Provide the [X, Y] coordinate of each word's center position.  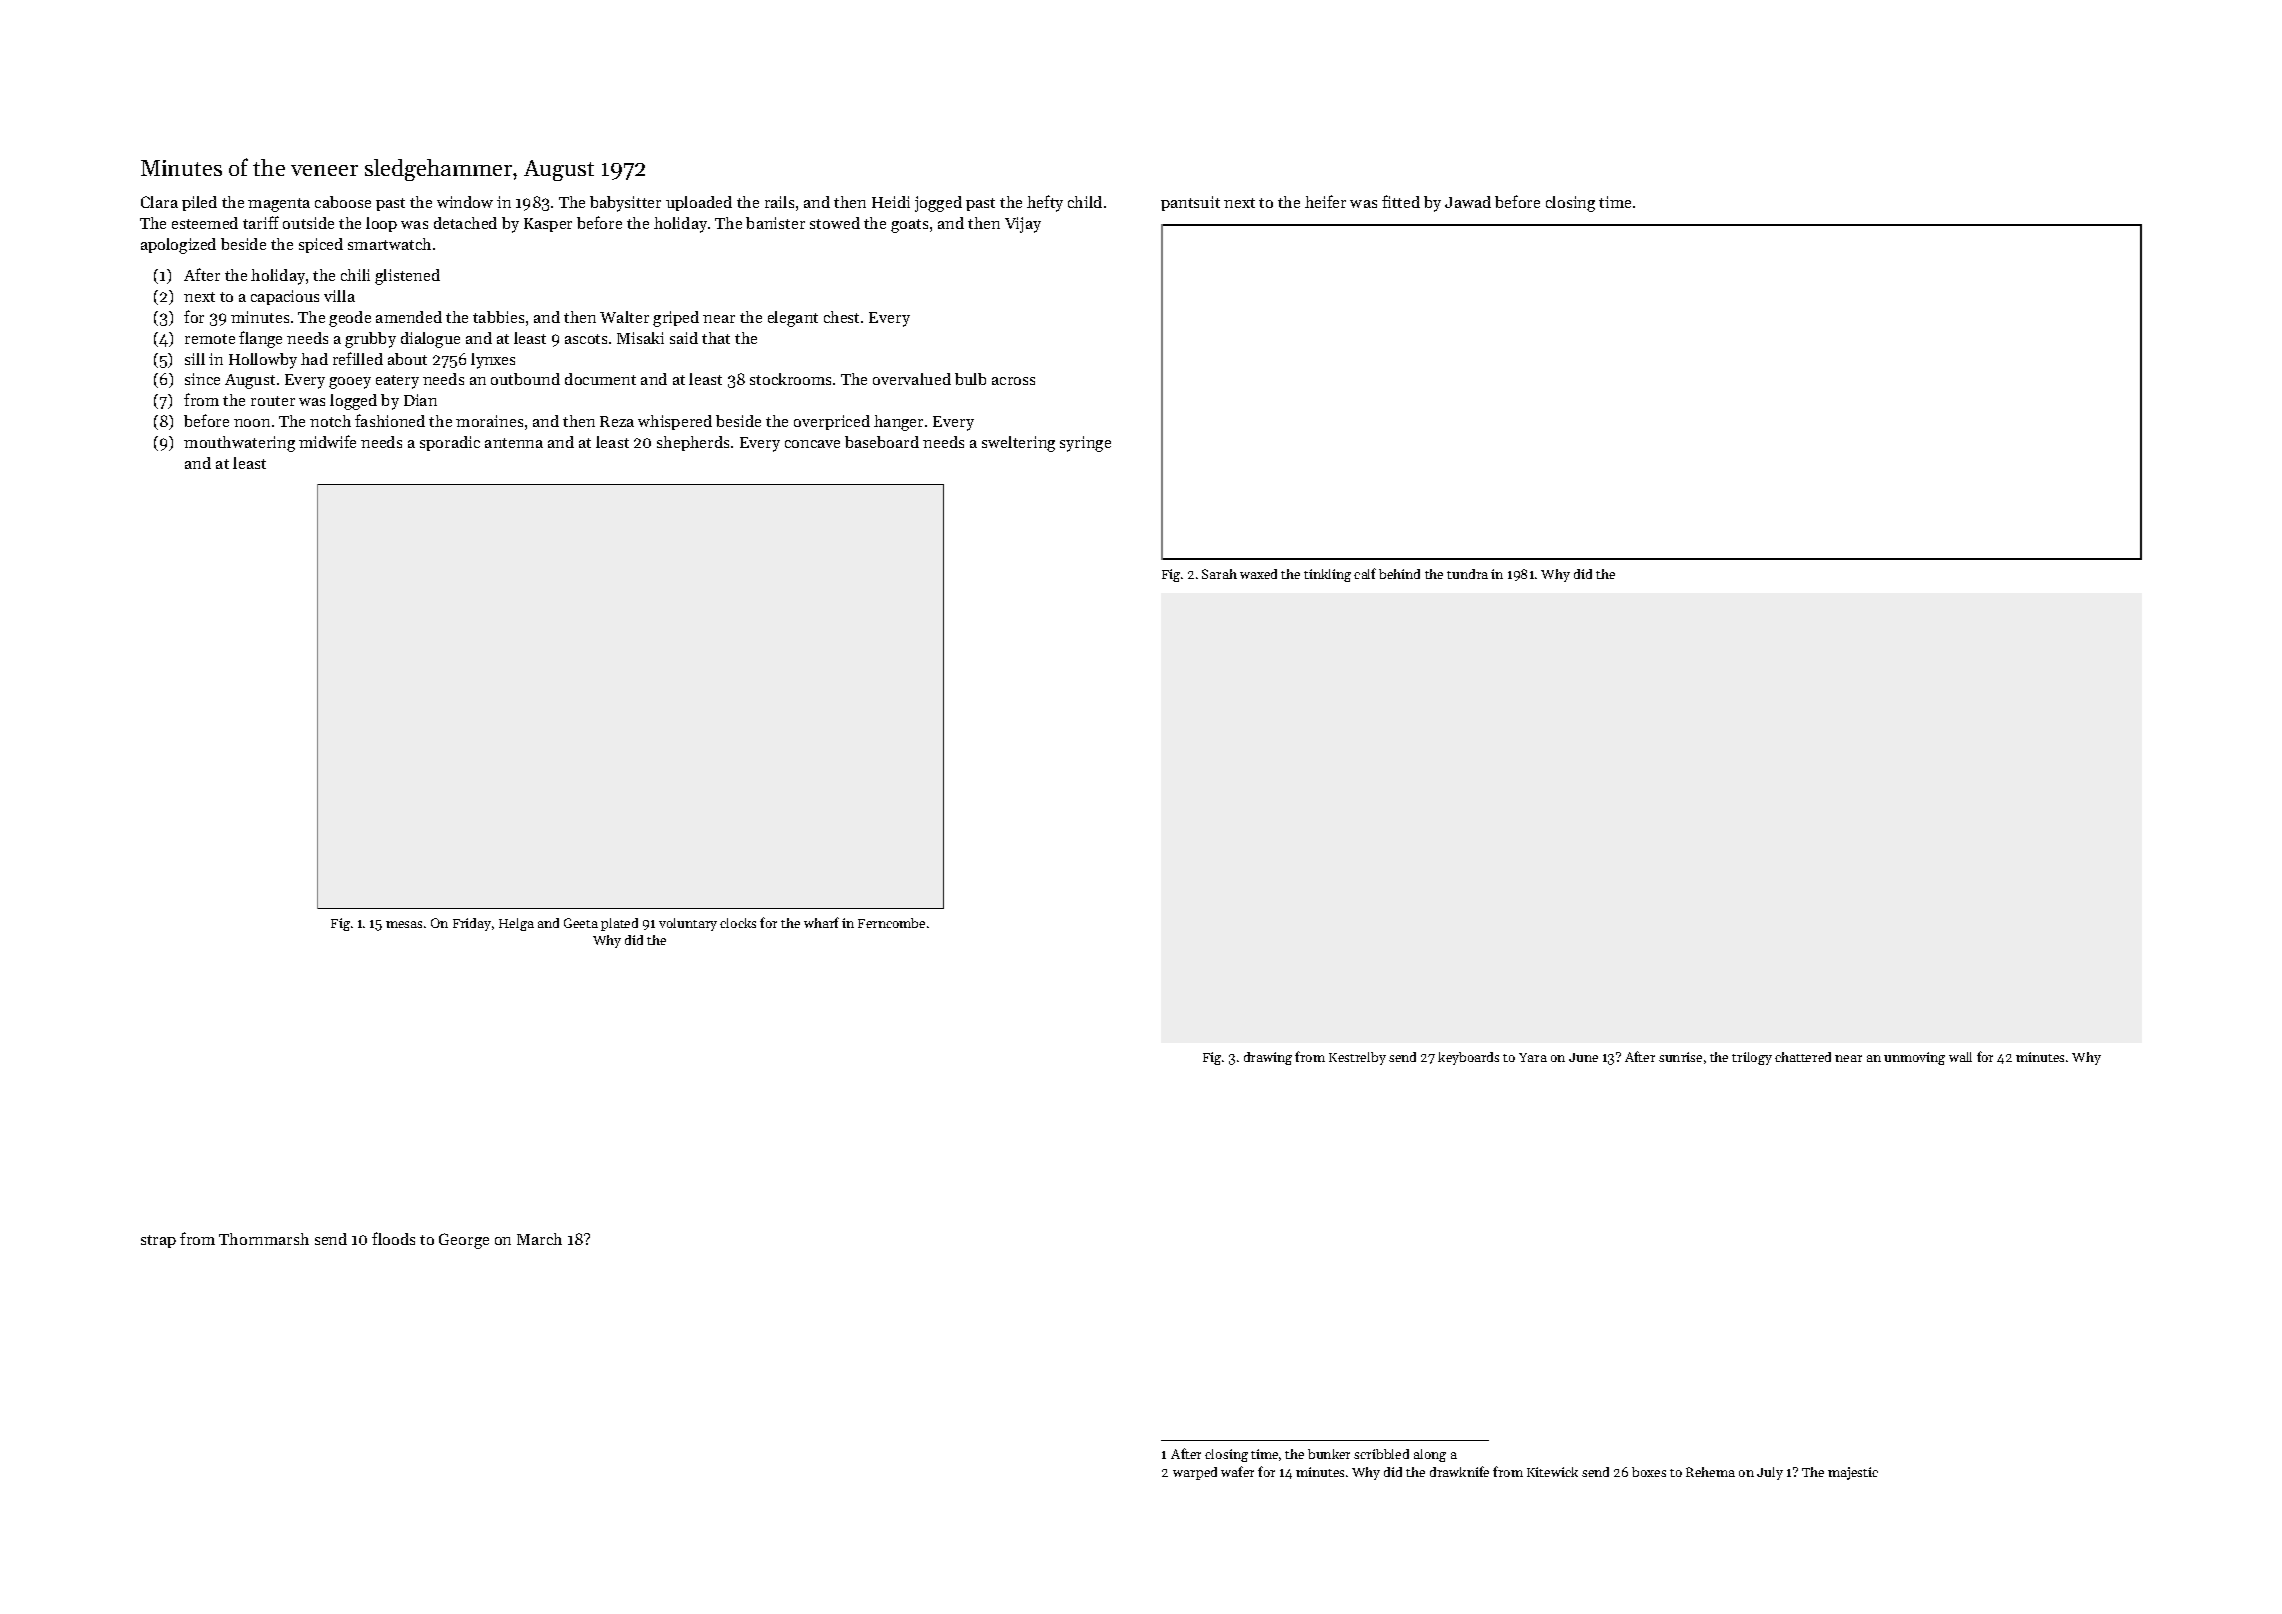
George [464, 1241]
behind [1399, 574]
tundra [1467, 574]
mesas [404, 924]
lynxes [493, 361]
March [539, 1239]
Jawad [1468, 202]
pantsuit [1190, 203]
